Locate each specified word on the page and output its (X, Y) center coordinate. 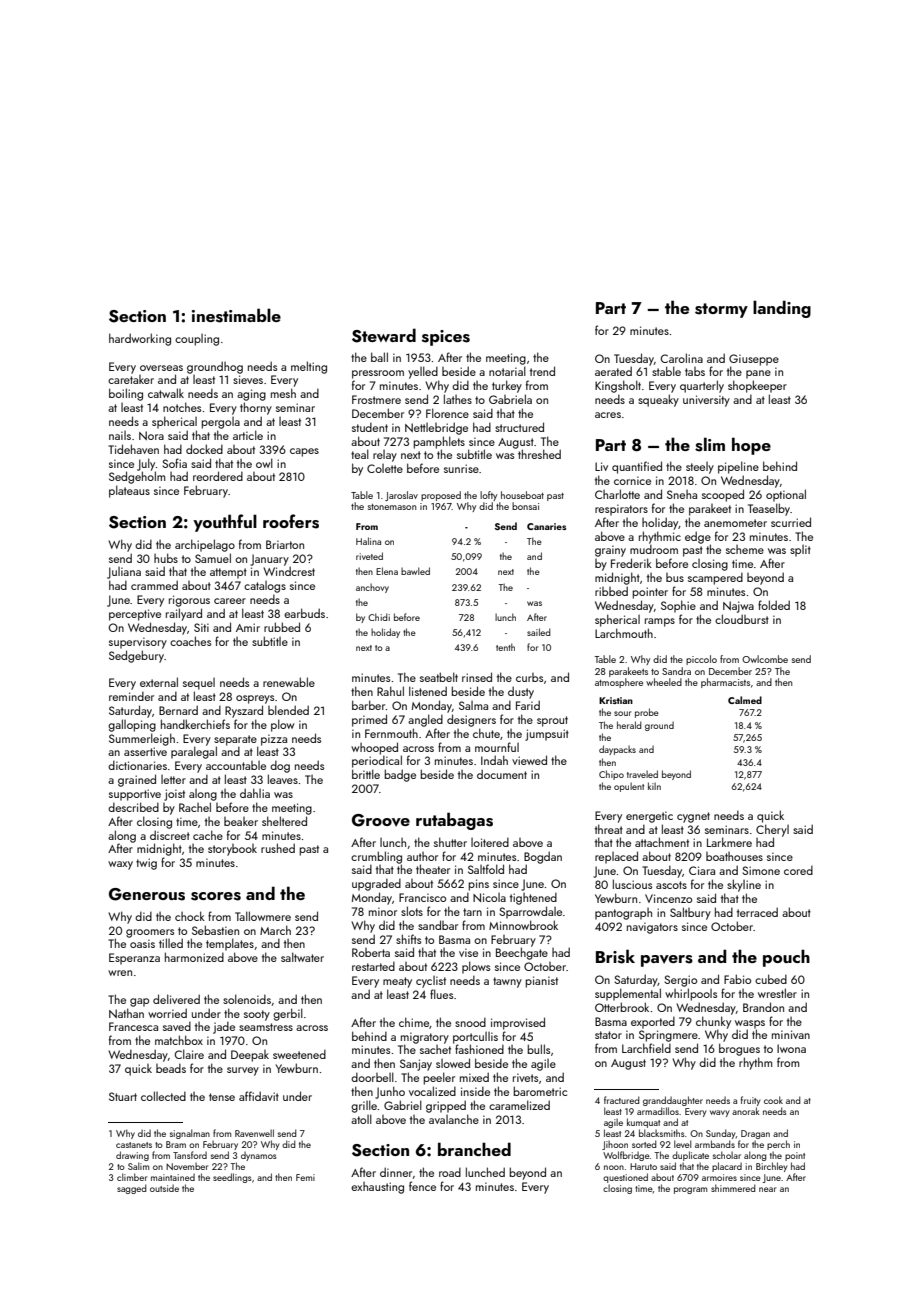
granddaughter (673, 1101)
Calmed (745, 700)
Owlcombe (765, 659)
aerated (613, 371)
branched (474, 1149)
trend (542, 371)
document (502, 774)
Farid (528, 705)
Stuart (123, 1096)
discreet (170, 835)
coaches (190, 641)
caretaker (131, 379)
